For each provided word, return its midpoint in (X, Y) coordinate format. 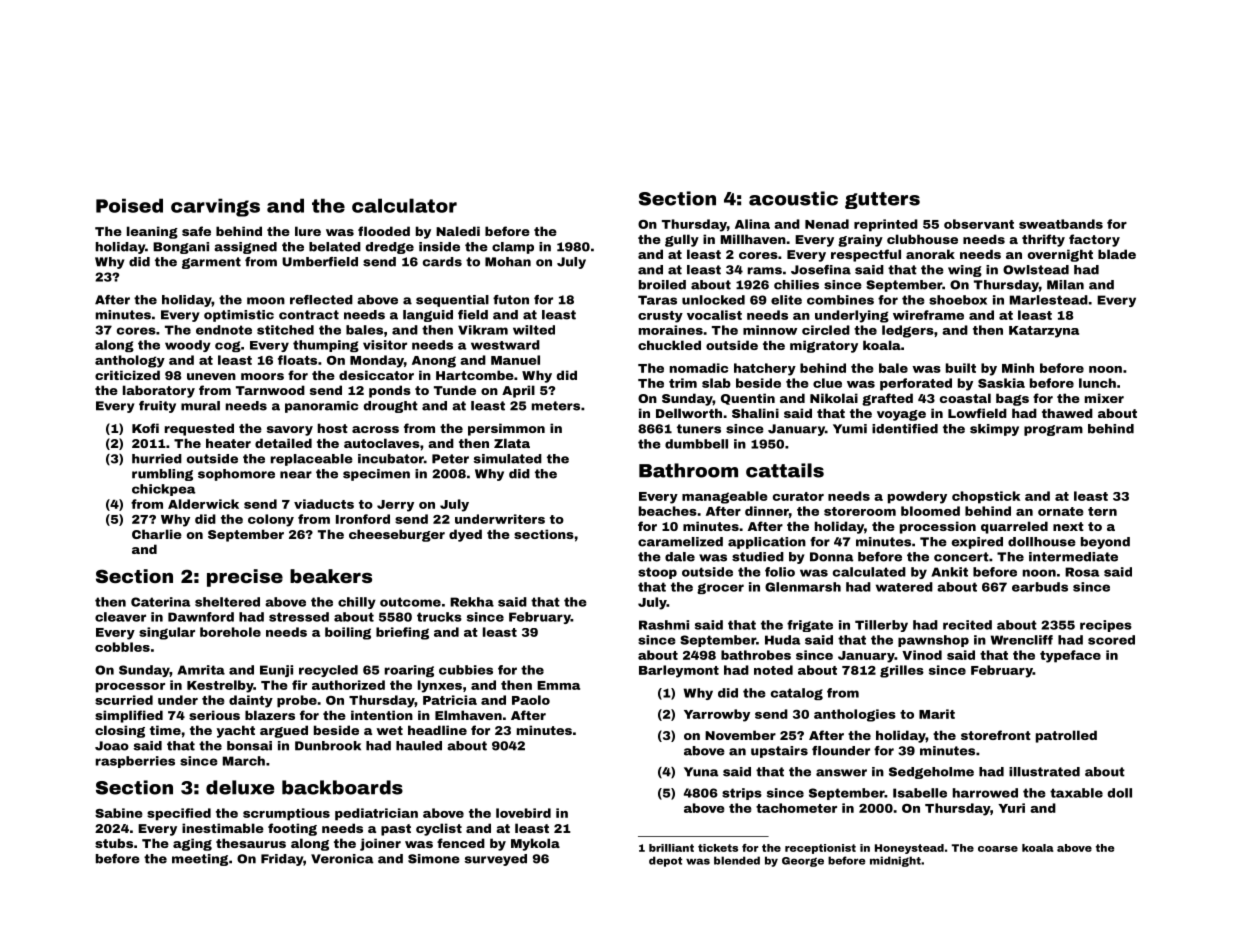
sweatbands (1061, 224)
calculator (404, 205)
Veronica (342, 859)
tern (1102, 511)
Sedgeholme (931, 773)
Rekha (472, 602)
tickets (718, 848)
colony (271, 520)
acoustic (793, 198)
